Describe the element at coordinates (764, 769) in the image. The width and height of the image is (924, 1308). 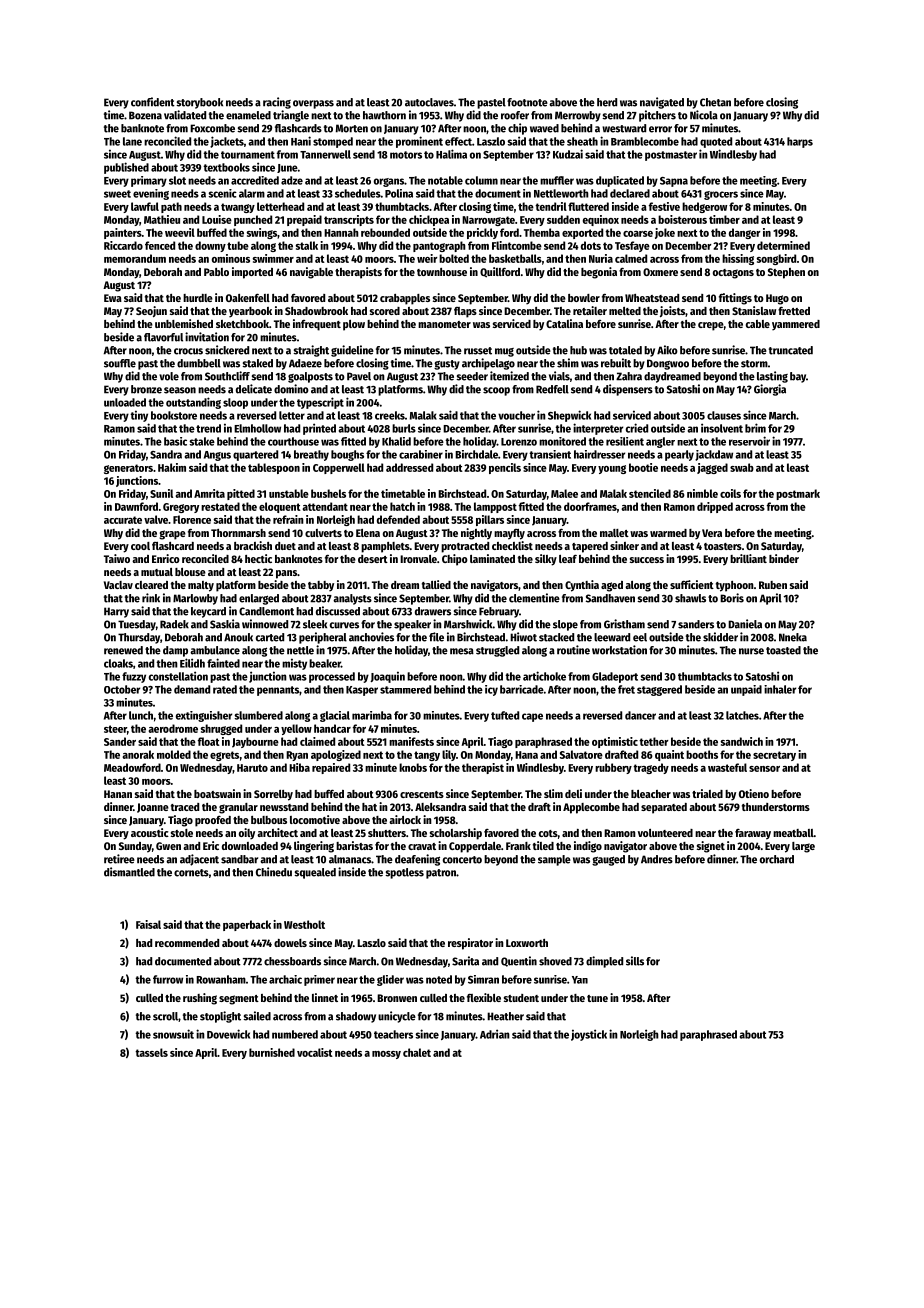
I see `sensor` at that location.
